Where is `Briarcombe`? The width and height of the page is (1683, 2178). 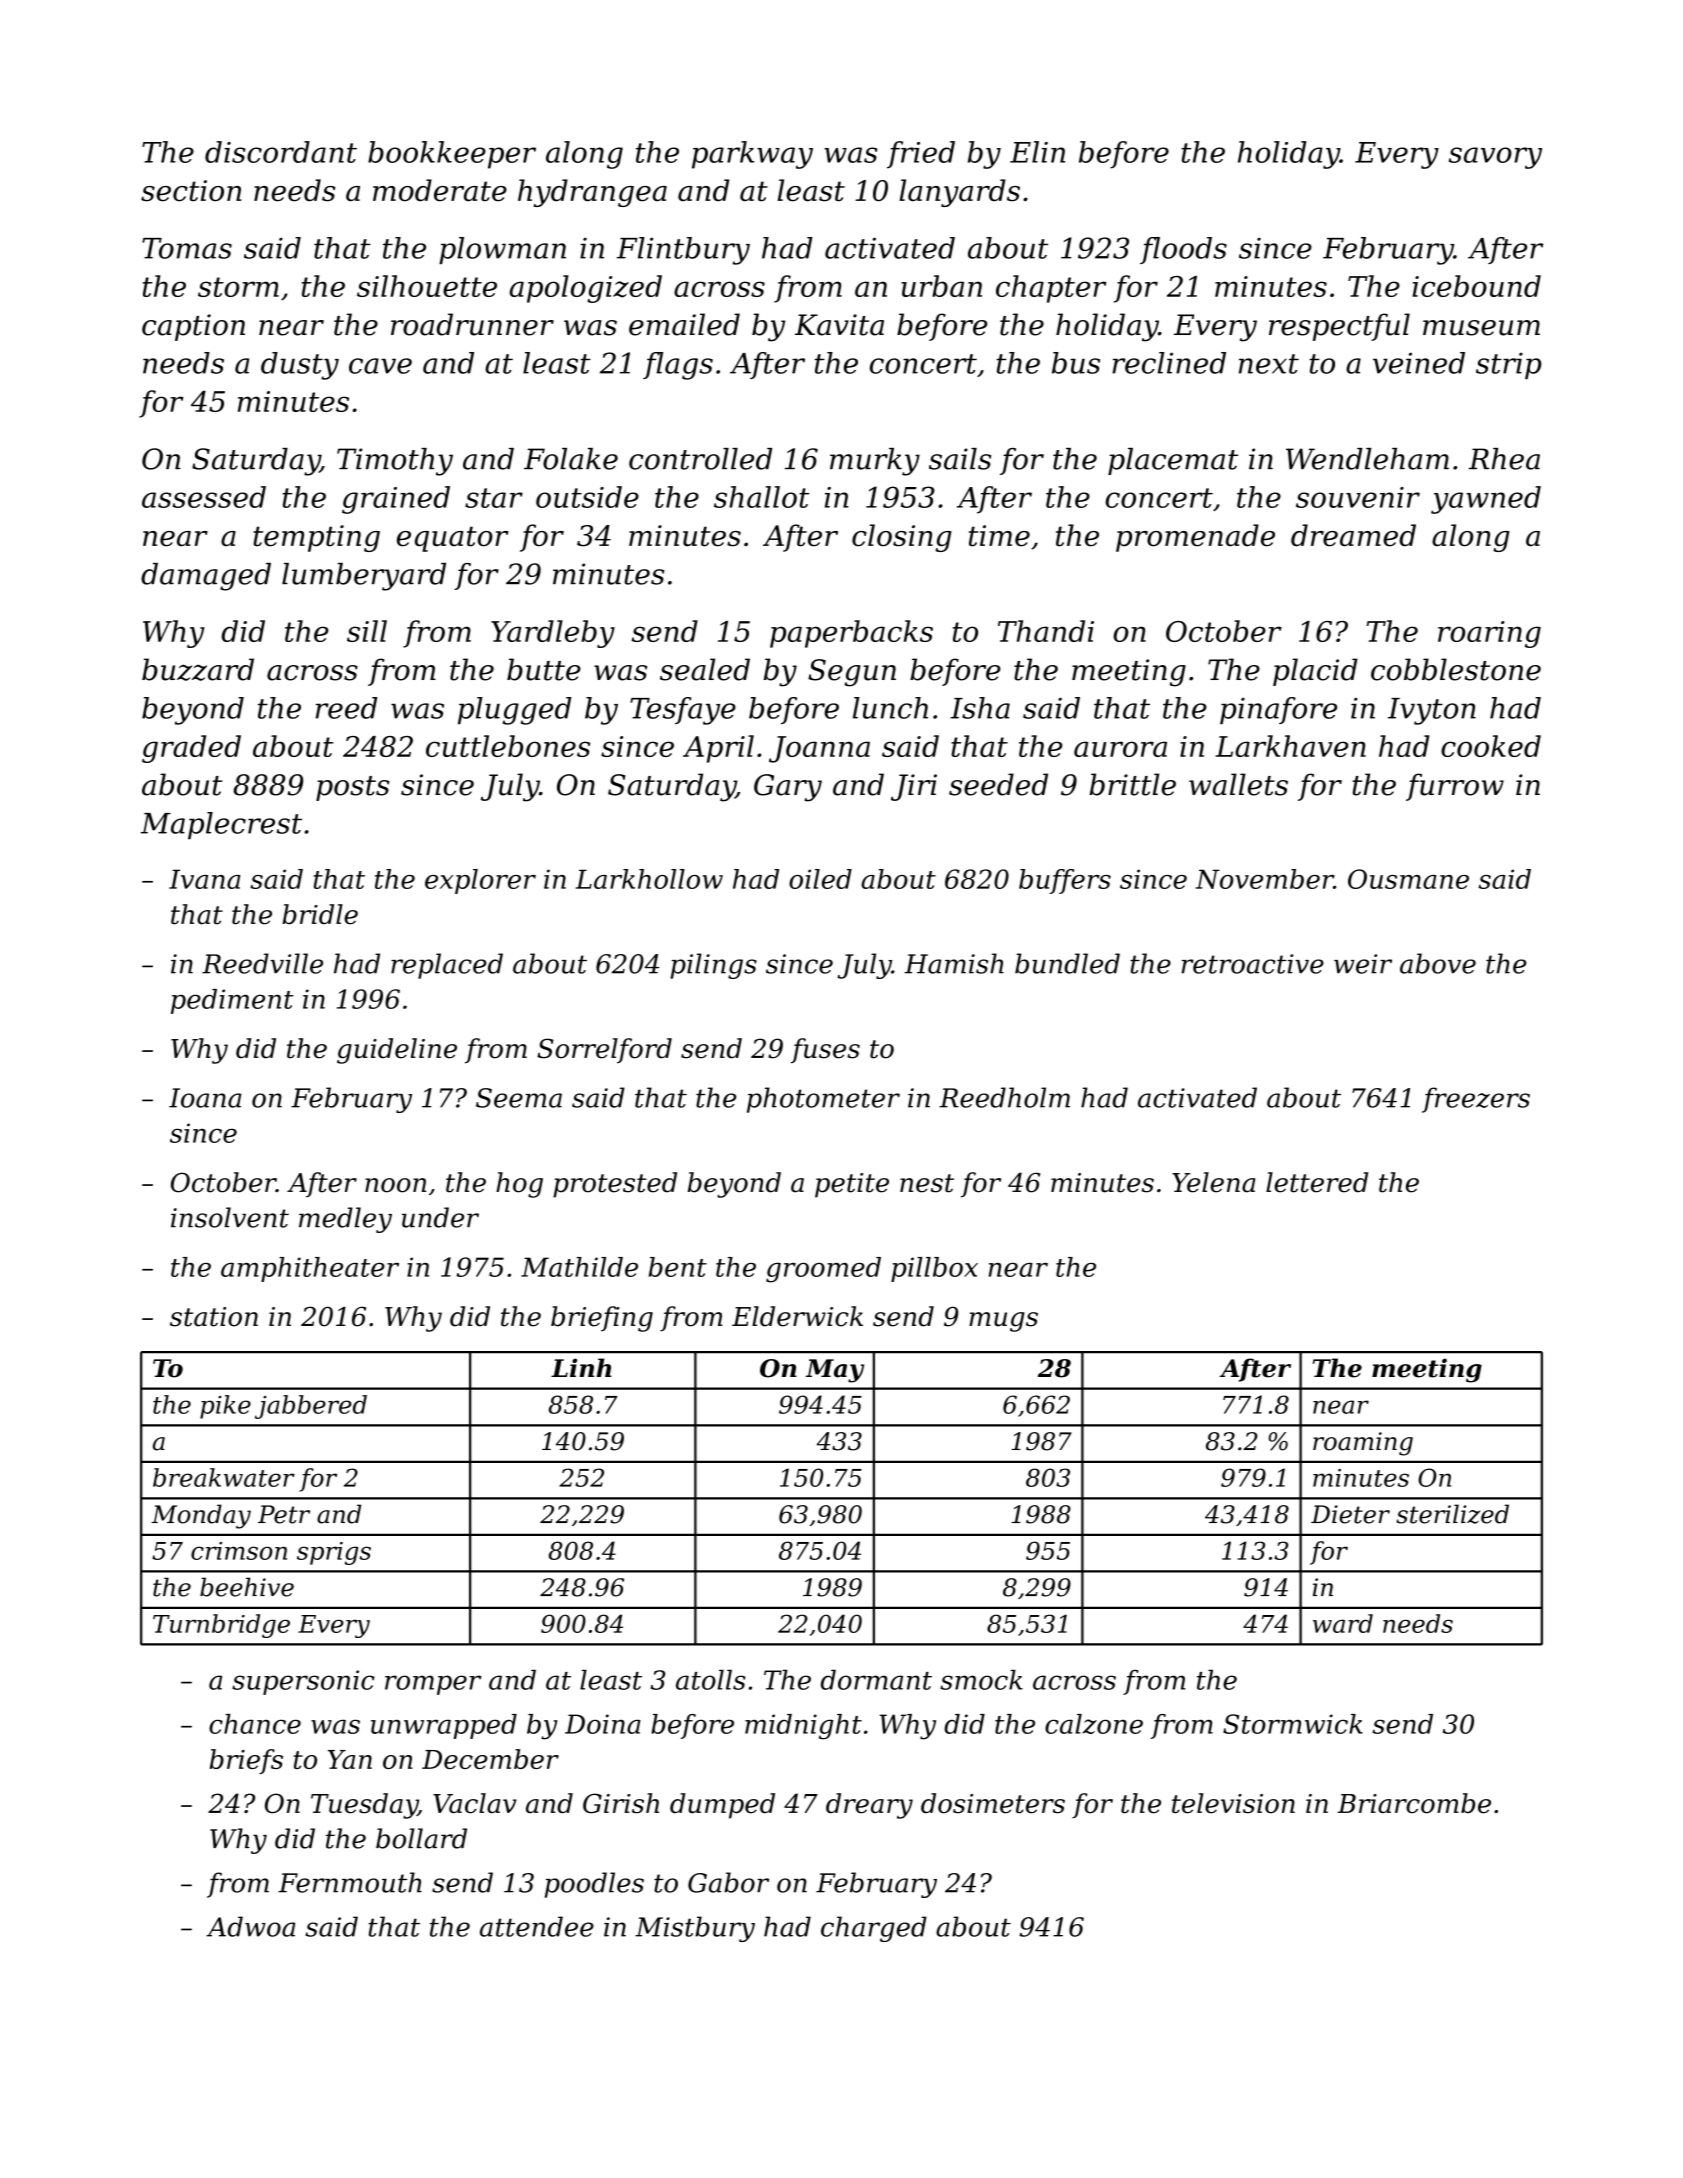
Briarcombe is located at coordinates (1414, 1803).
